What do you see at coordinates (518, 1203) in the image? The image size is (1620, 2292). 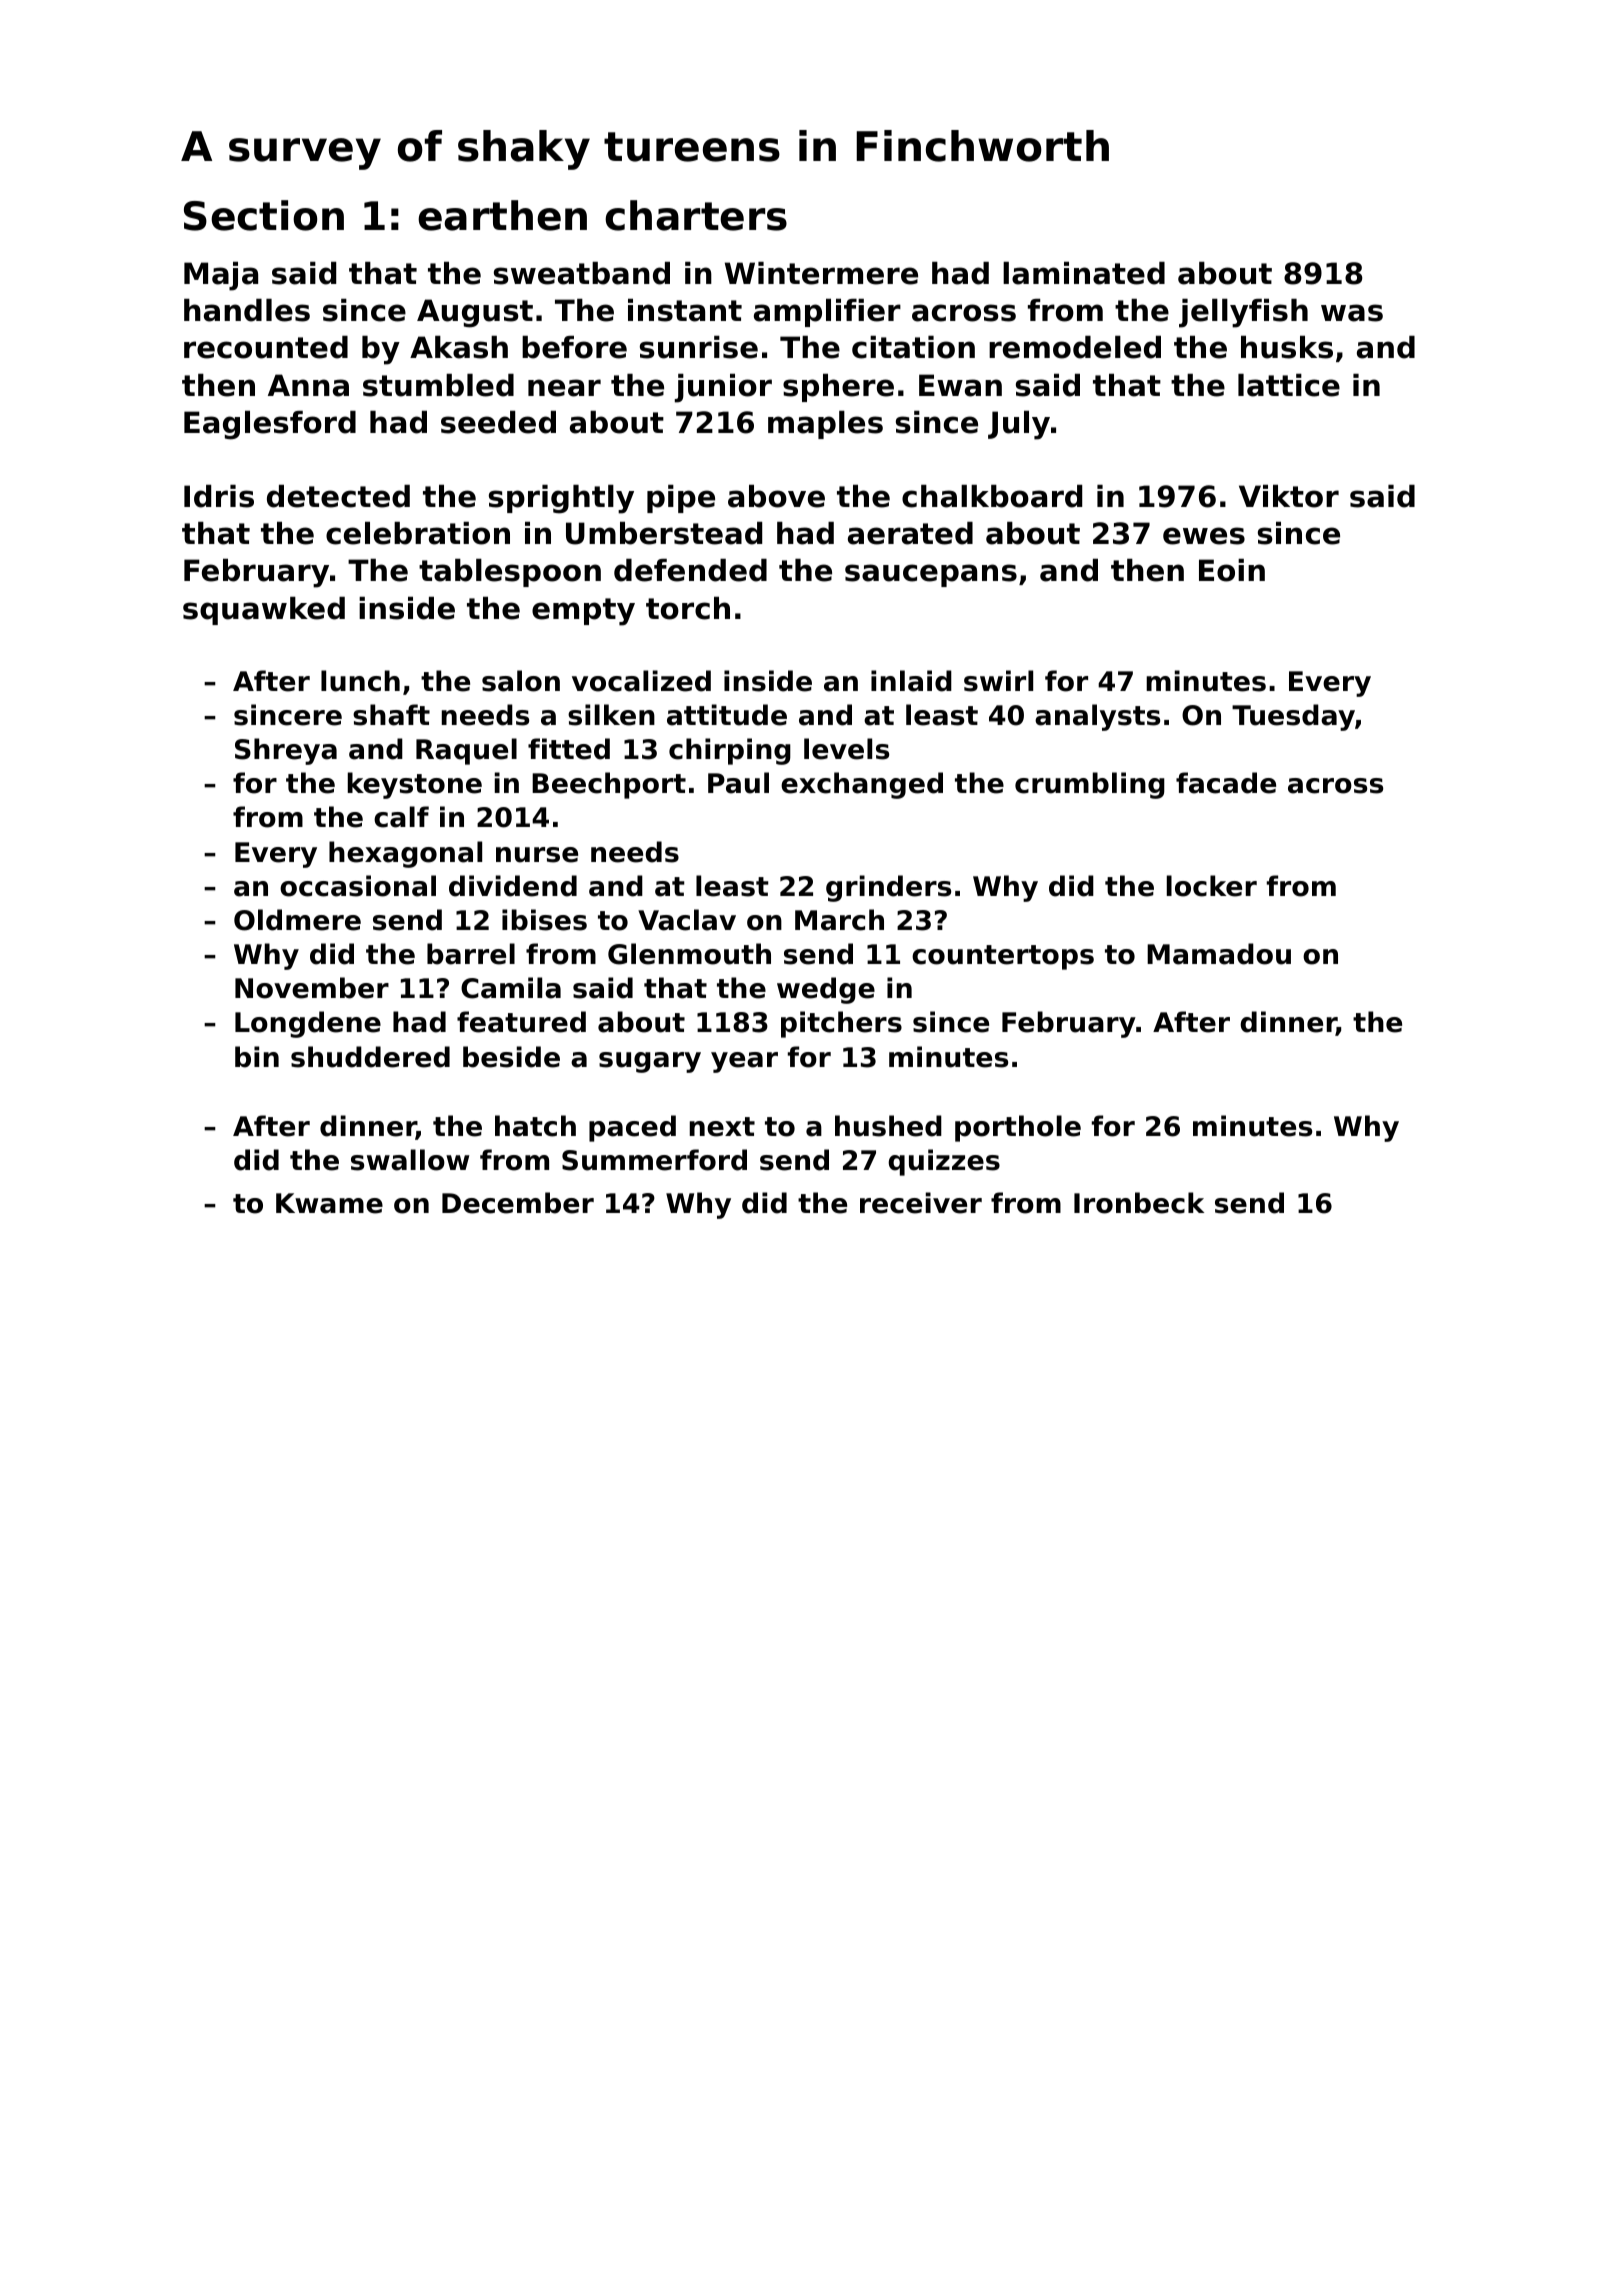 I see `December` at bounding box center [518, 1203].
